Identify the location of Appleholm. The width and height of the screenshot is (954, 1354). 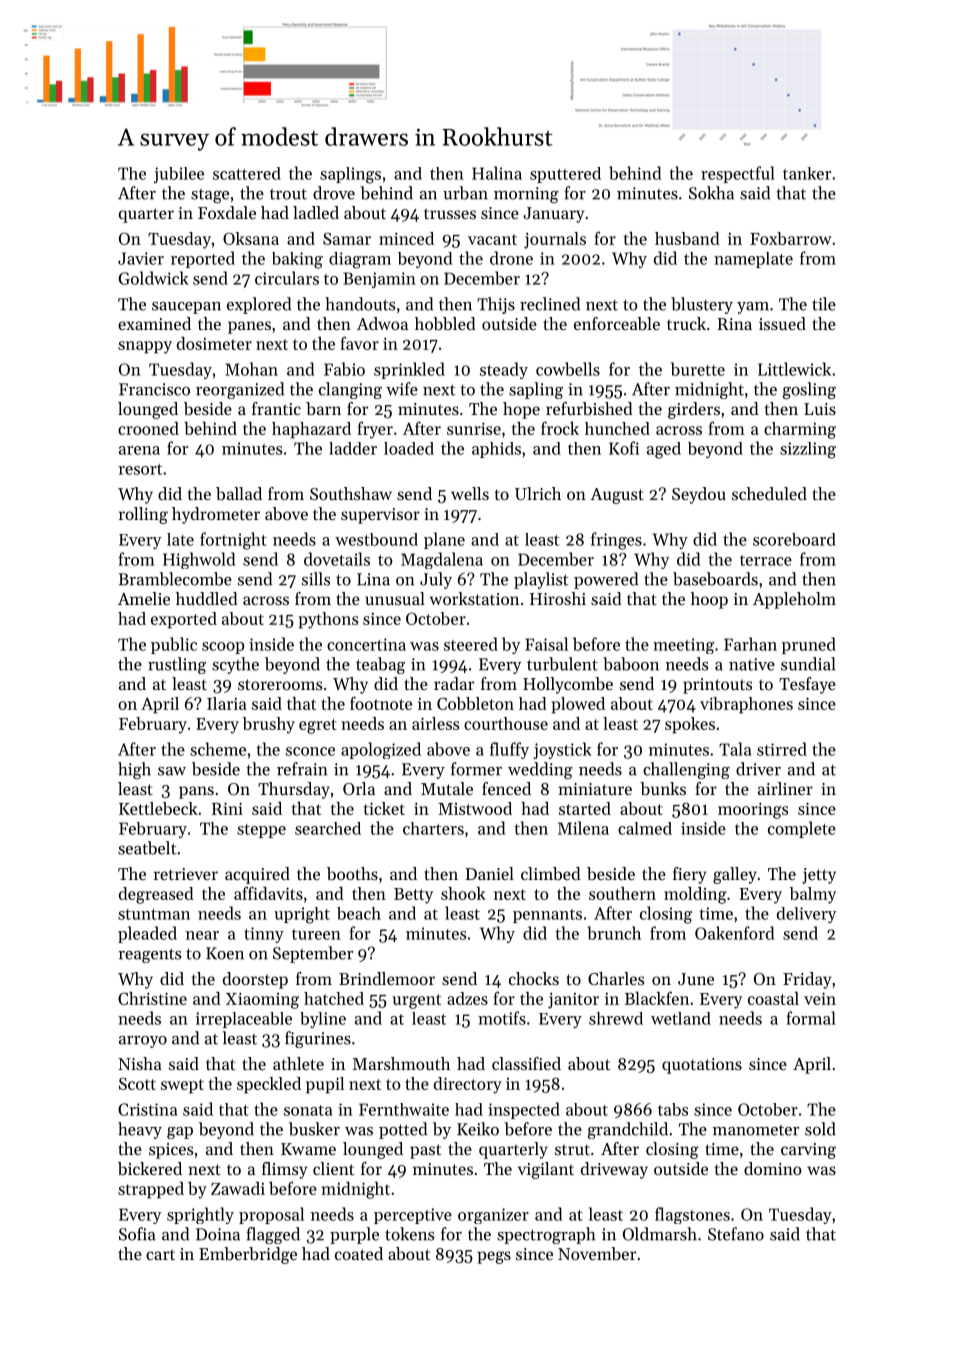
(794, 600).
